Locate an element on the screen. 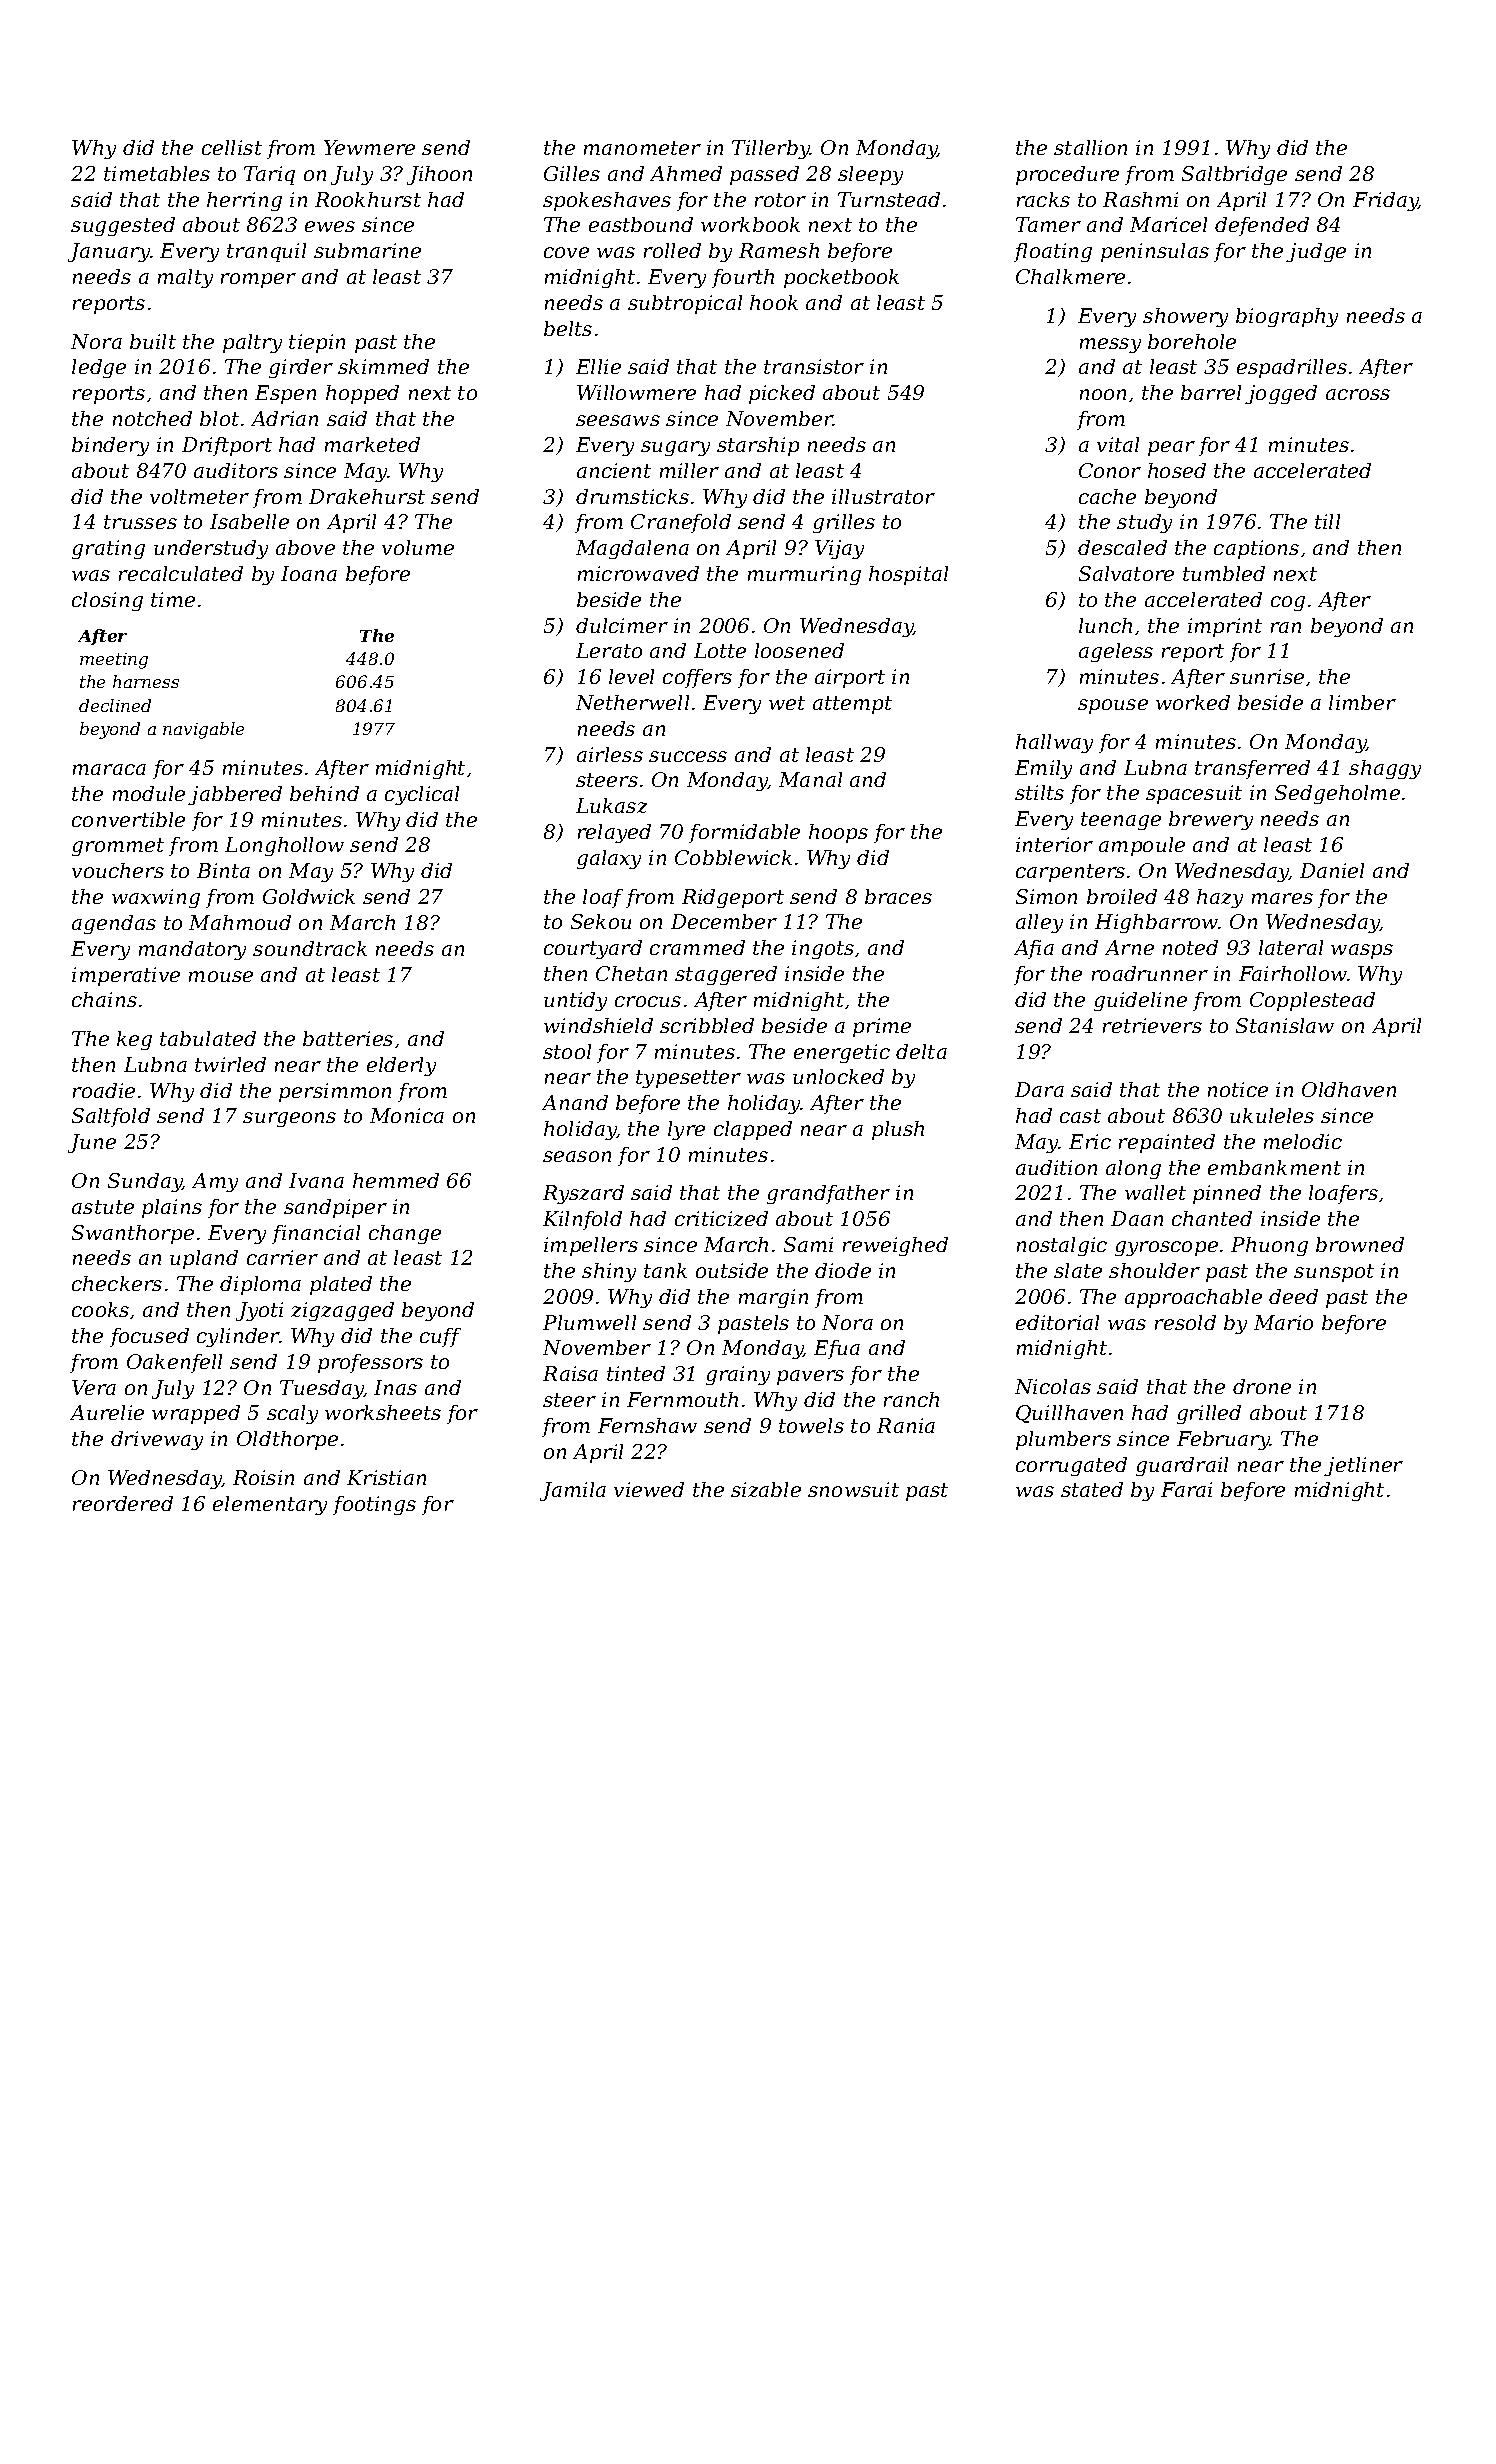 The width and height of the screenshot is (1496, 2464). cellist is located at coordinates (232, 147).
